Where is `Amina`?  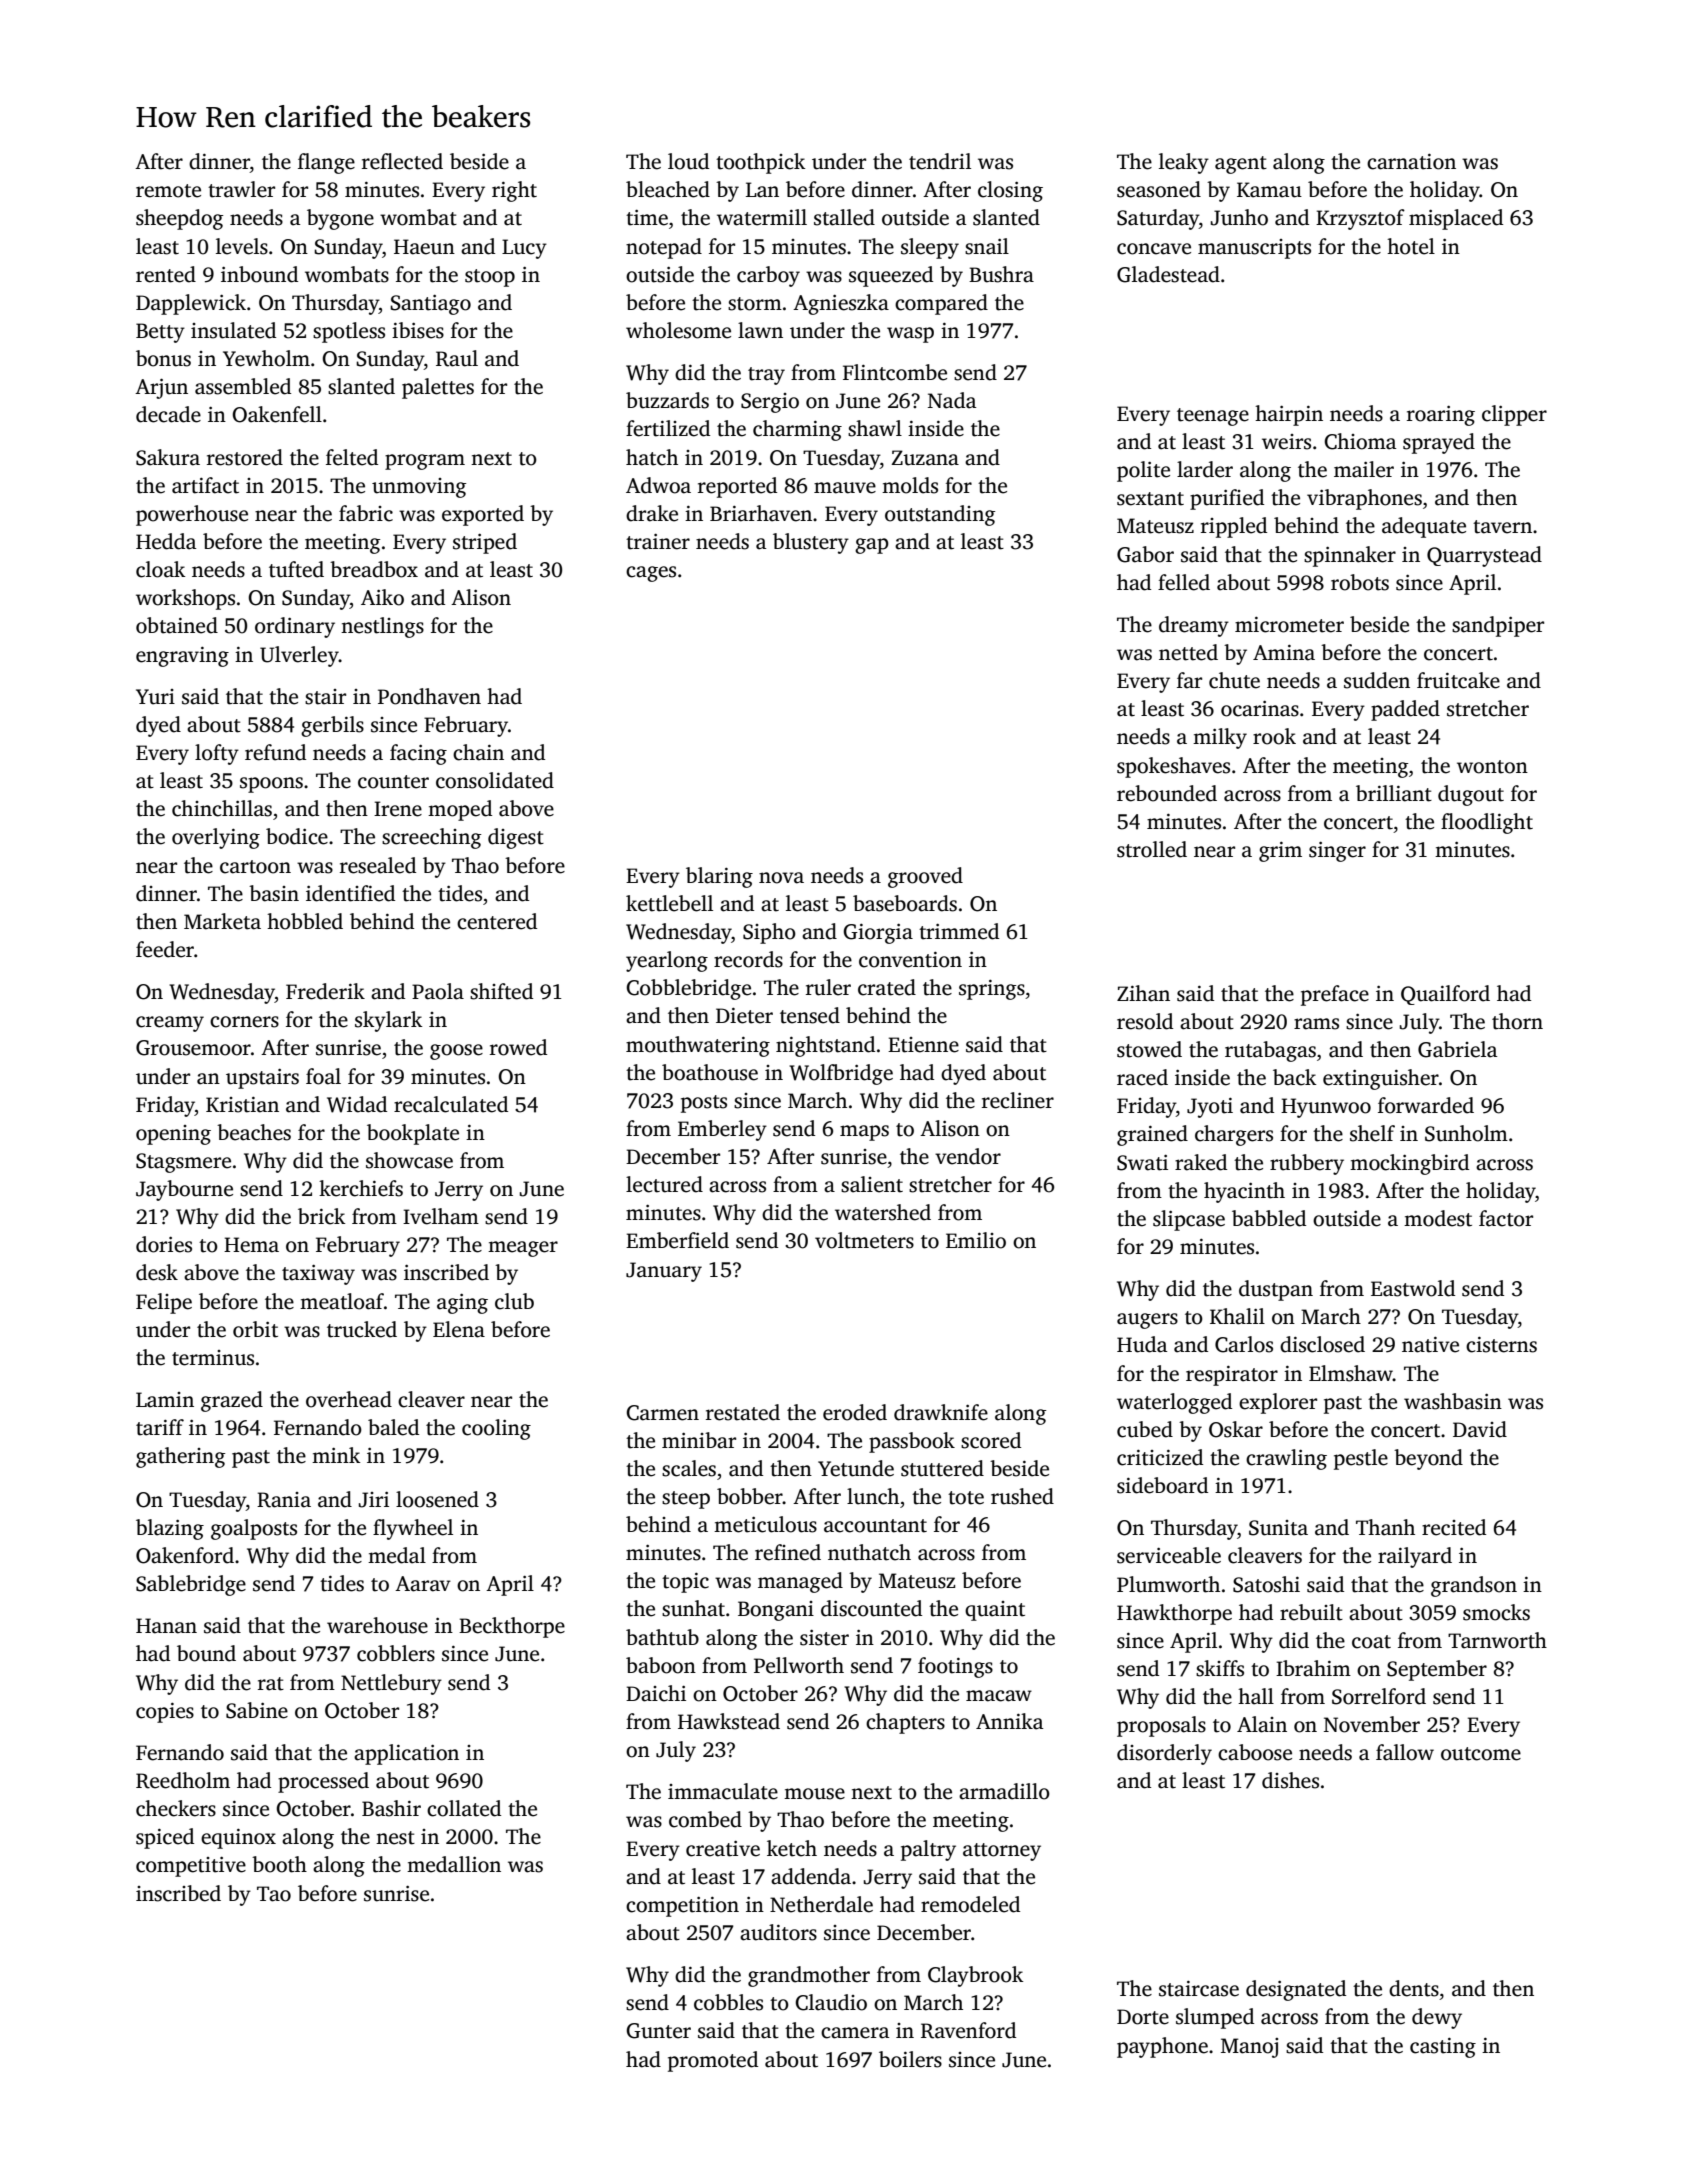 Amina is located at coordinates (1284, 653).
